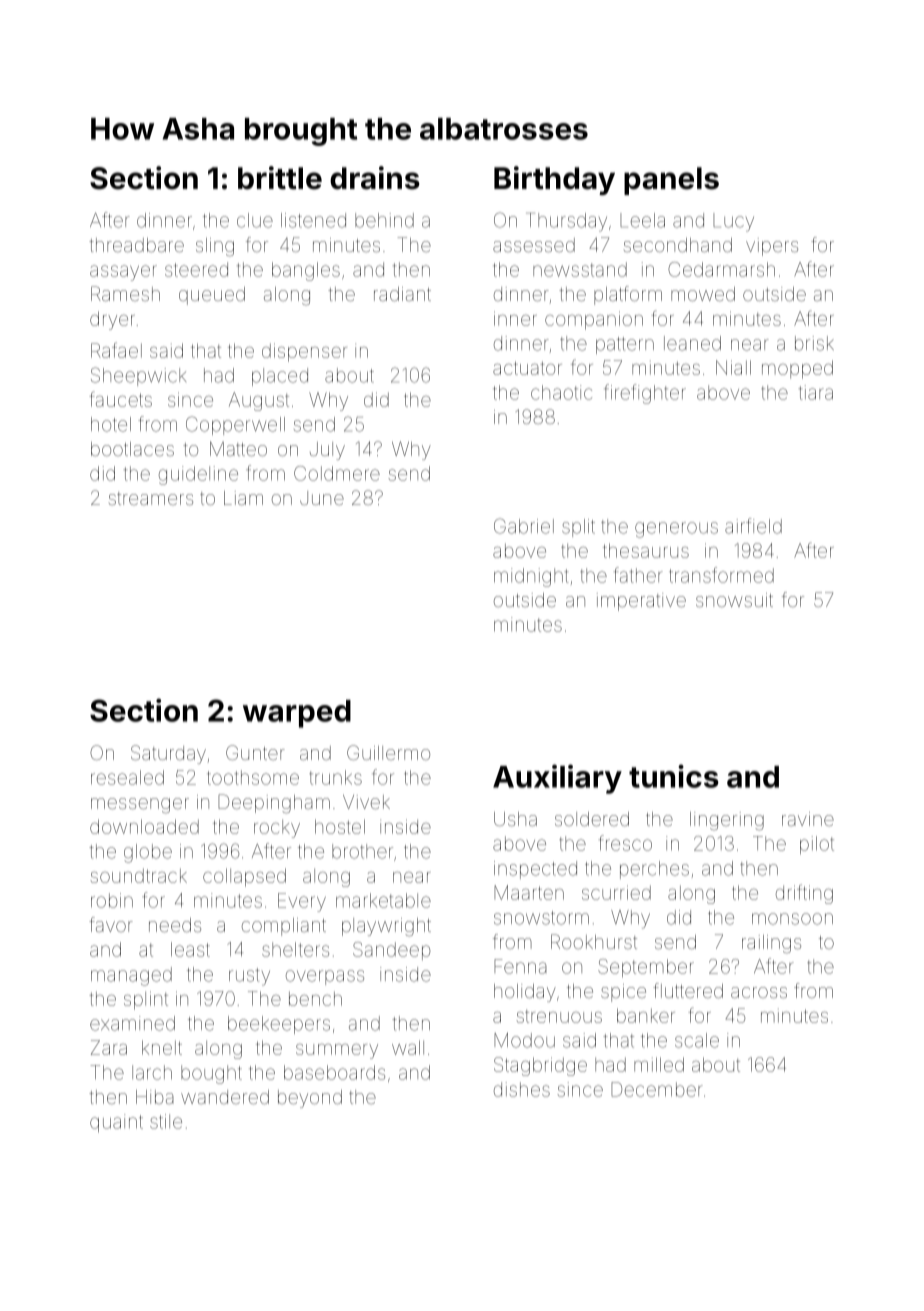 This image has height=1311, width=924. What do you see at coordinates (111, 424) in the image?
I see `hotel` at bounding box center [111, 424].
